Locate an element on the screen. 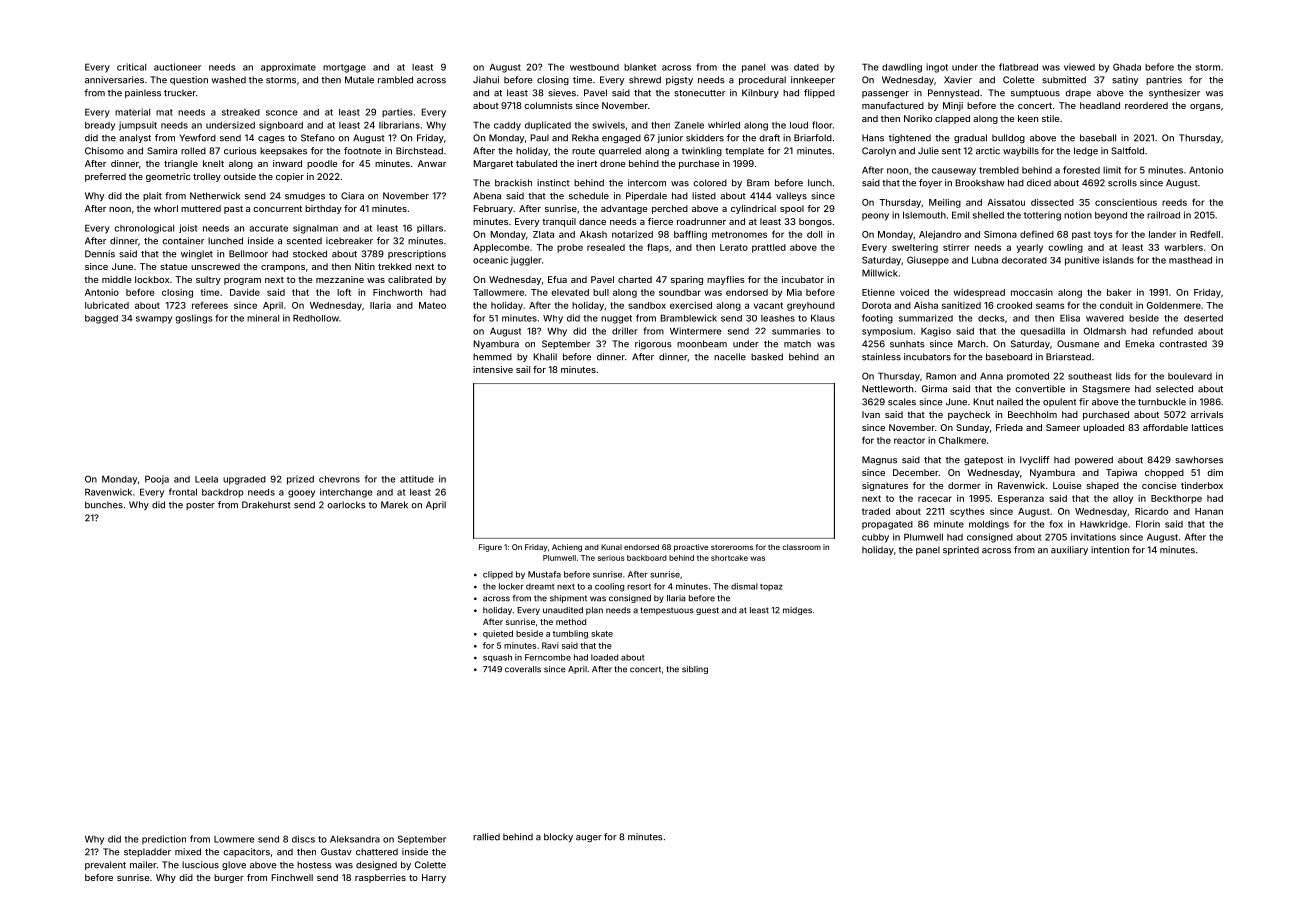 This screenshot has width=1308, height=924. sprinted is located at coordinates (961, 550).
